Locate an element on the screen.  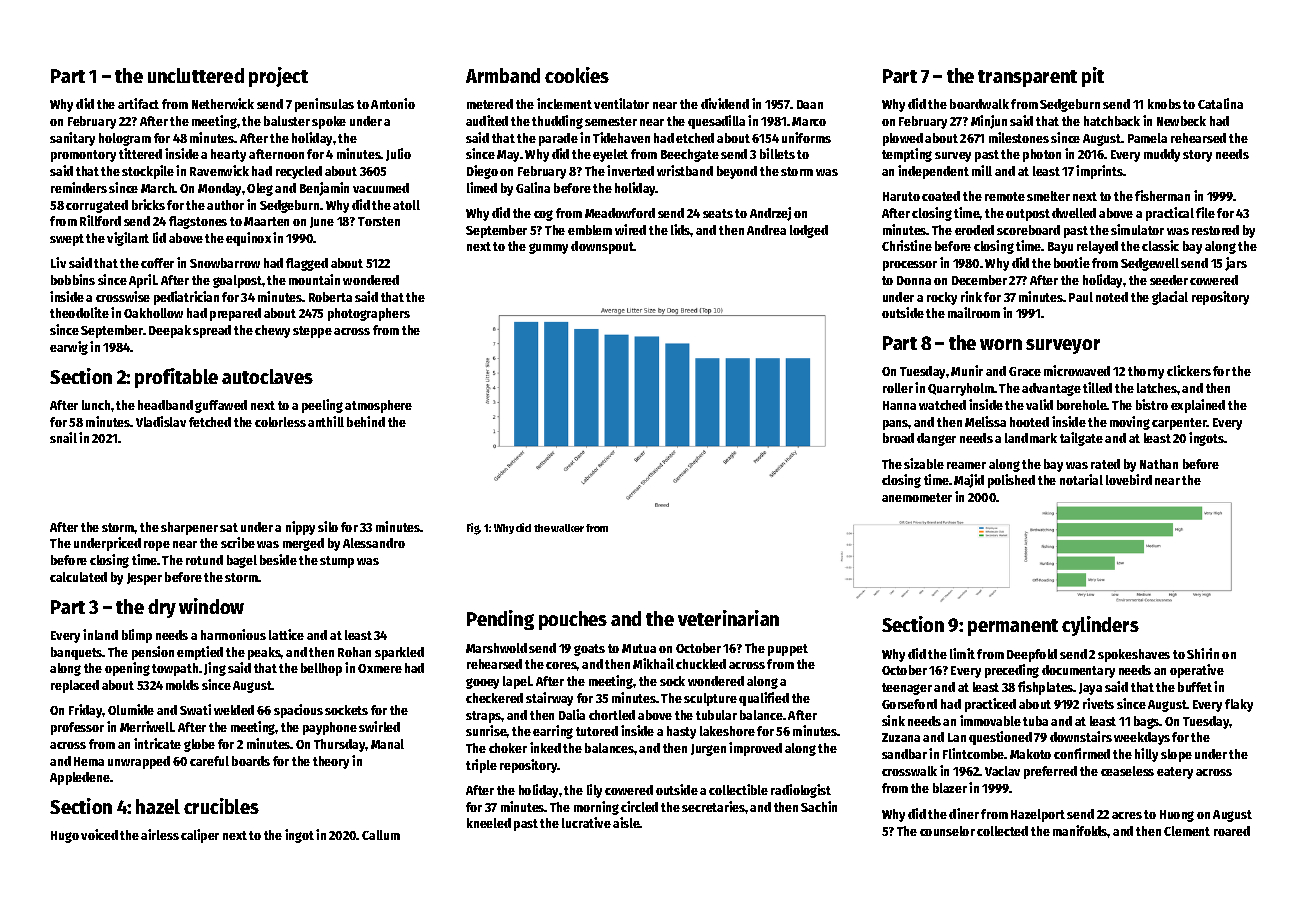
crucibles is located at coordinates (221, 806).
